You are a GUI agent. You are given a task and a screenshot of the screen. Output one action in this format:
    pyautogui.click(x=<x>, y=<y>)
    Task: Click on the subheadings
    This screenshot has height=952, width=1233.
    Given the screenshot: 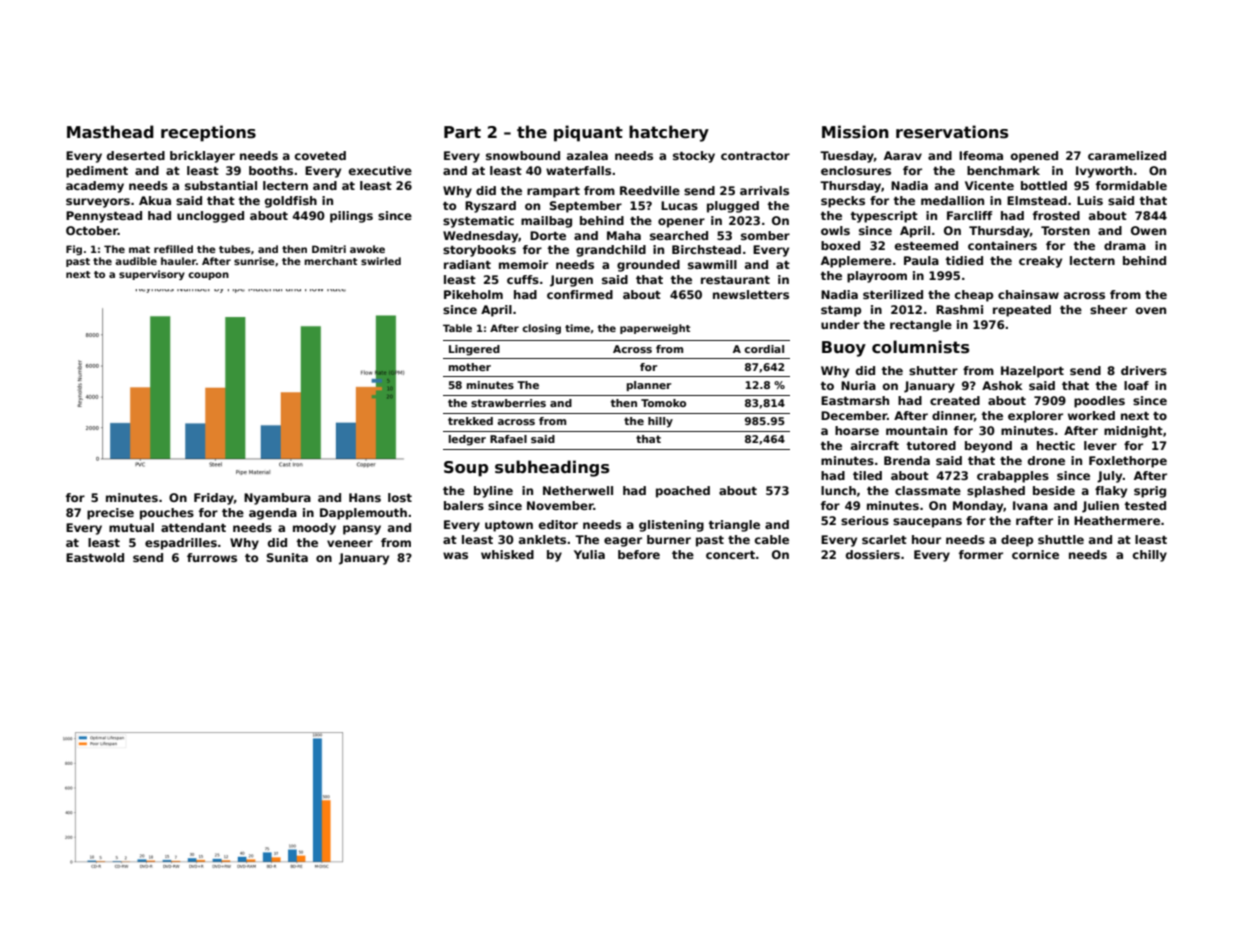 What is the action you would take?
    pyautogui.click(x=552, y=468)
